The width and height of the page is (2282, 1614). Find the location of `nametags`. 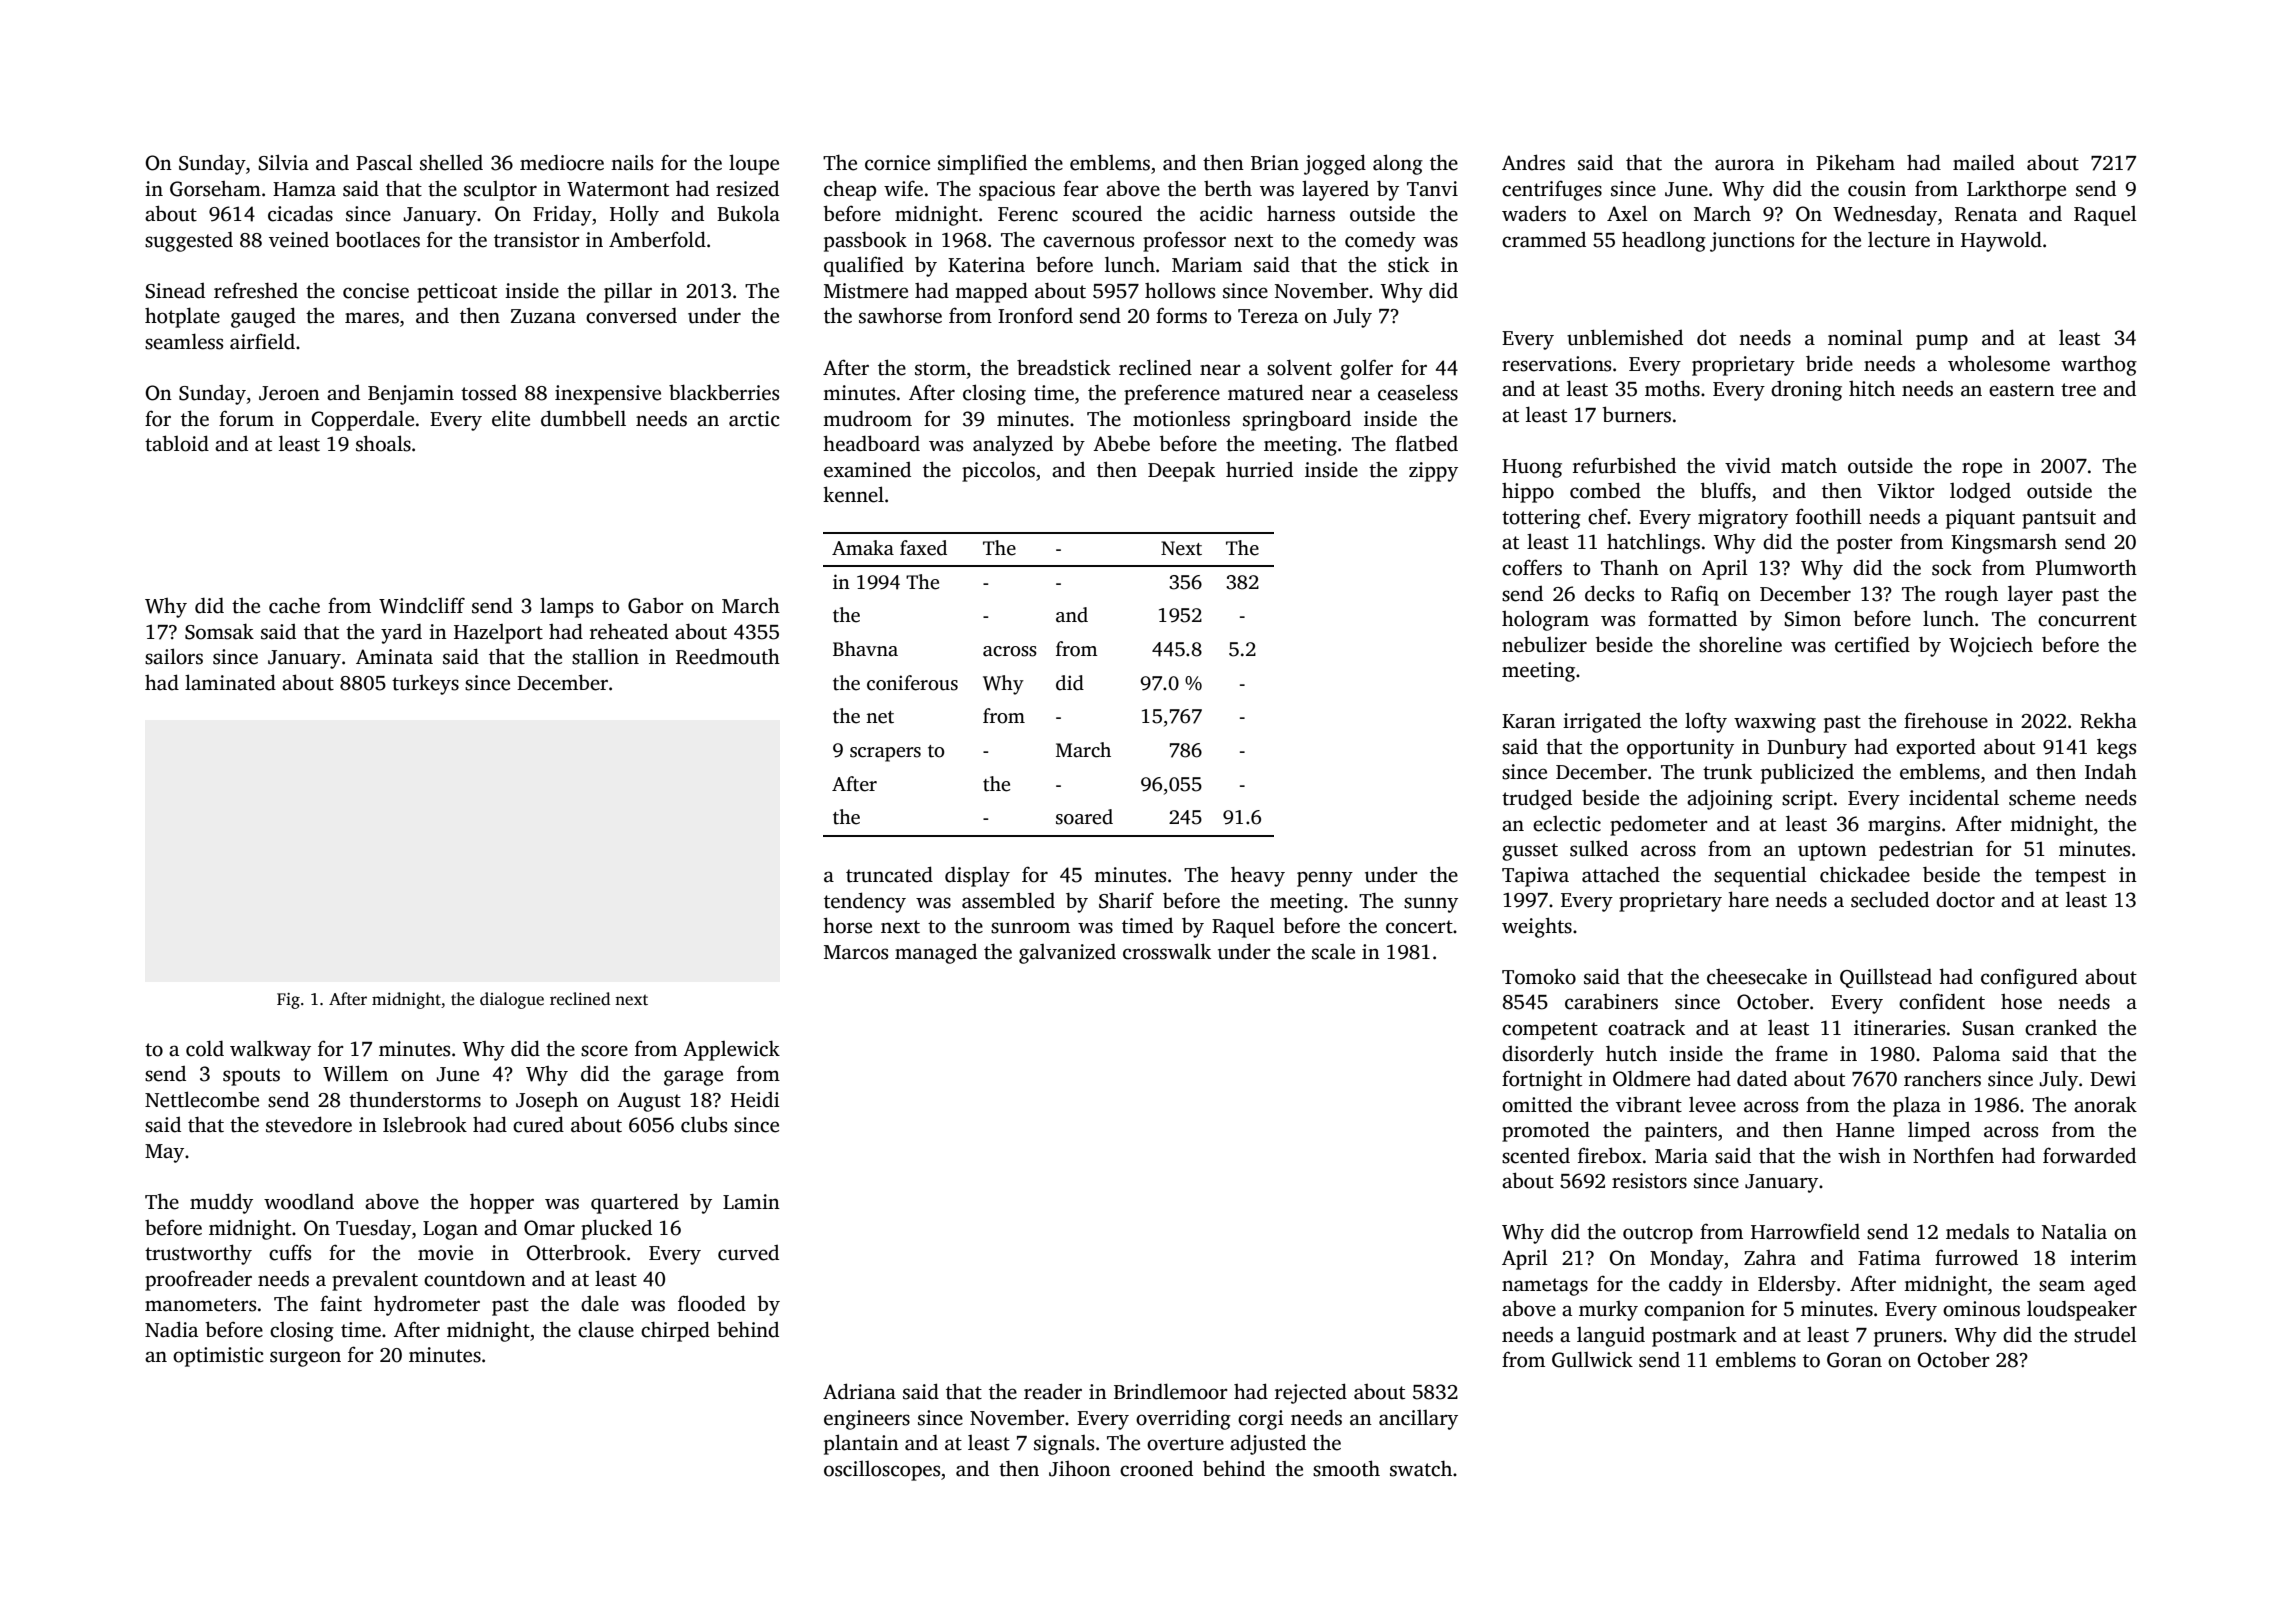

nametags is located at coordinates (1545, 1287).
